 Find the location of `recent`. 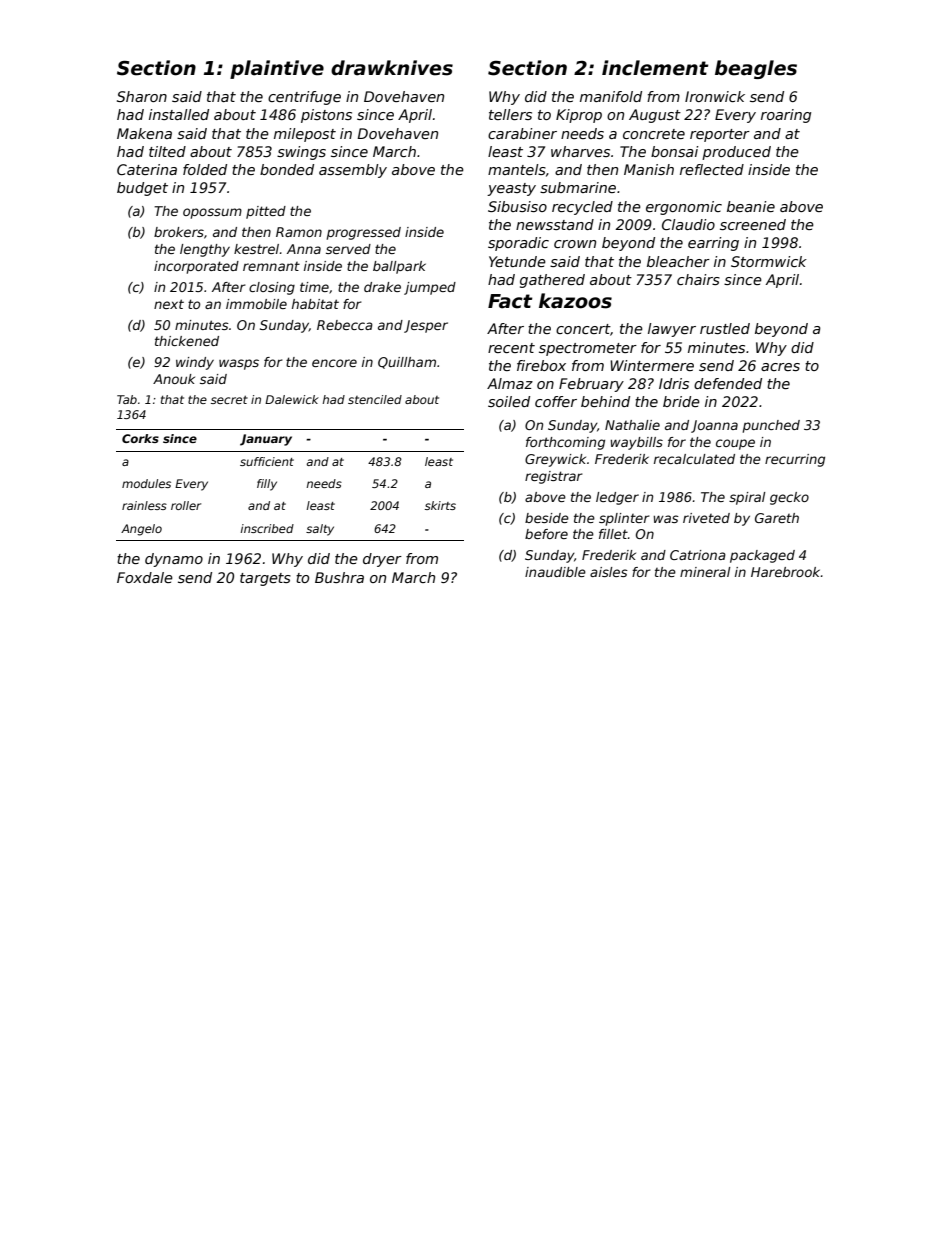

recent is located at coordinates (511, 348).
